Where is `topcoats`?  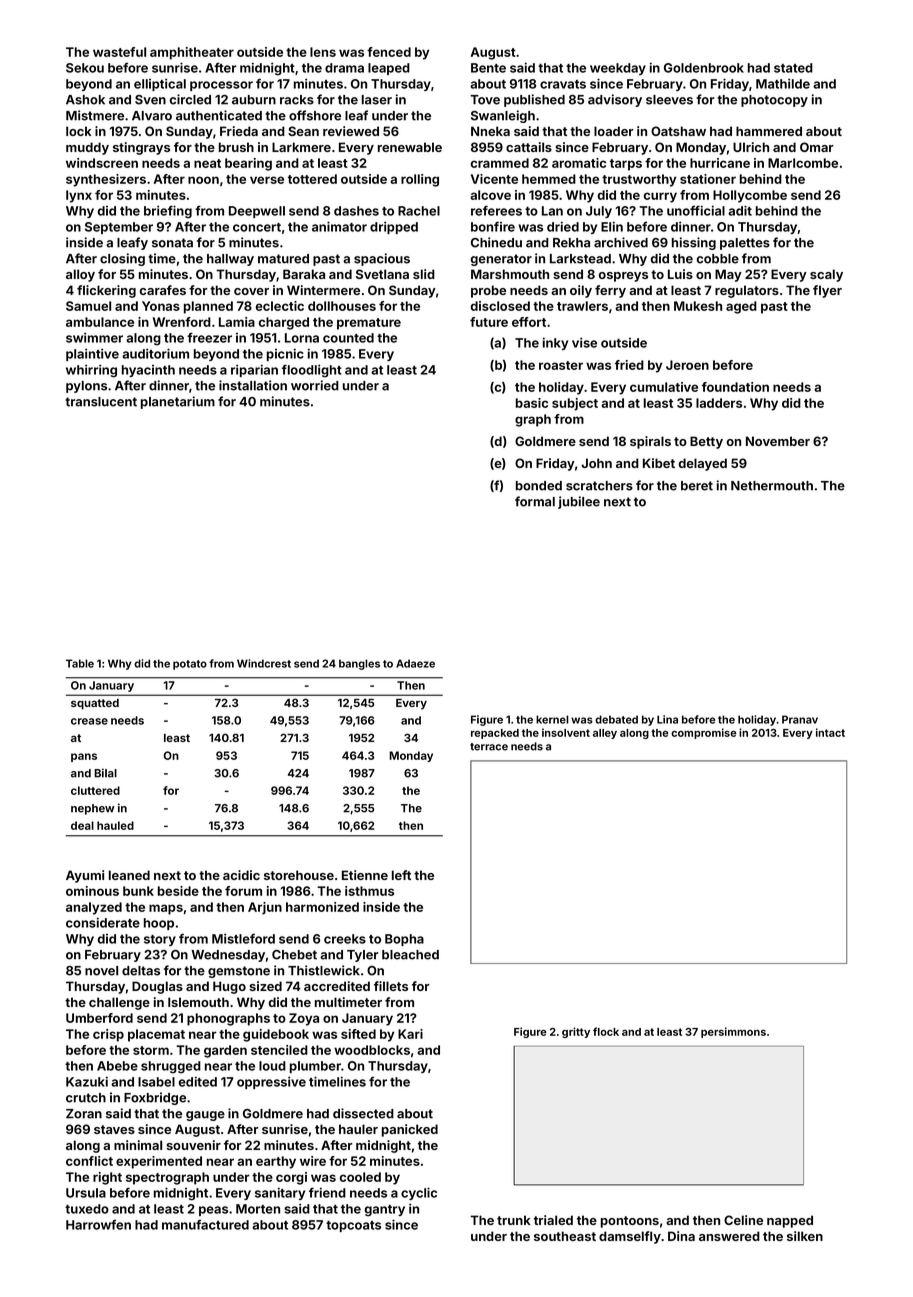 topcoats is located at coordinates (353, 1226).
